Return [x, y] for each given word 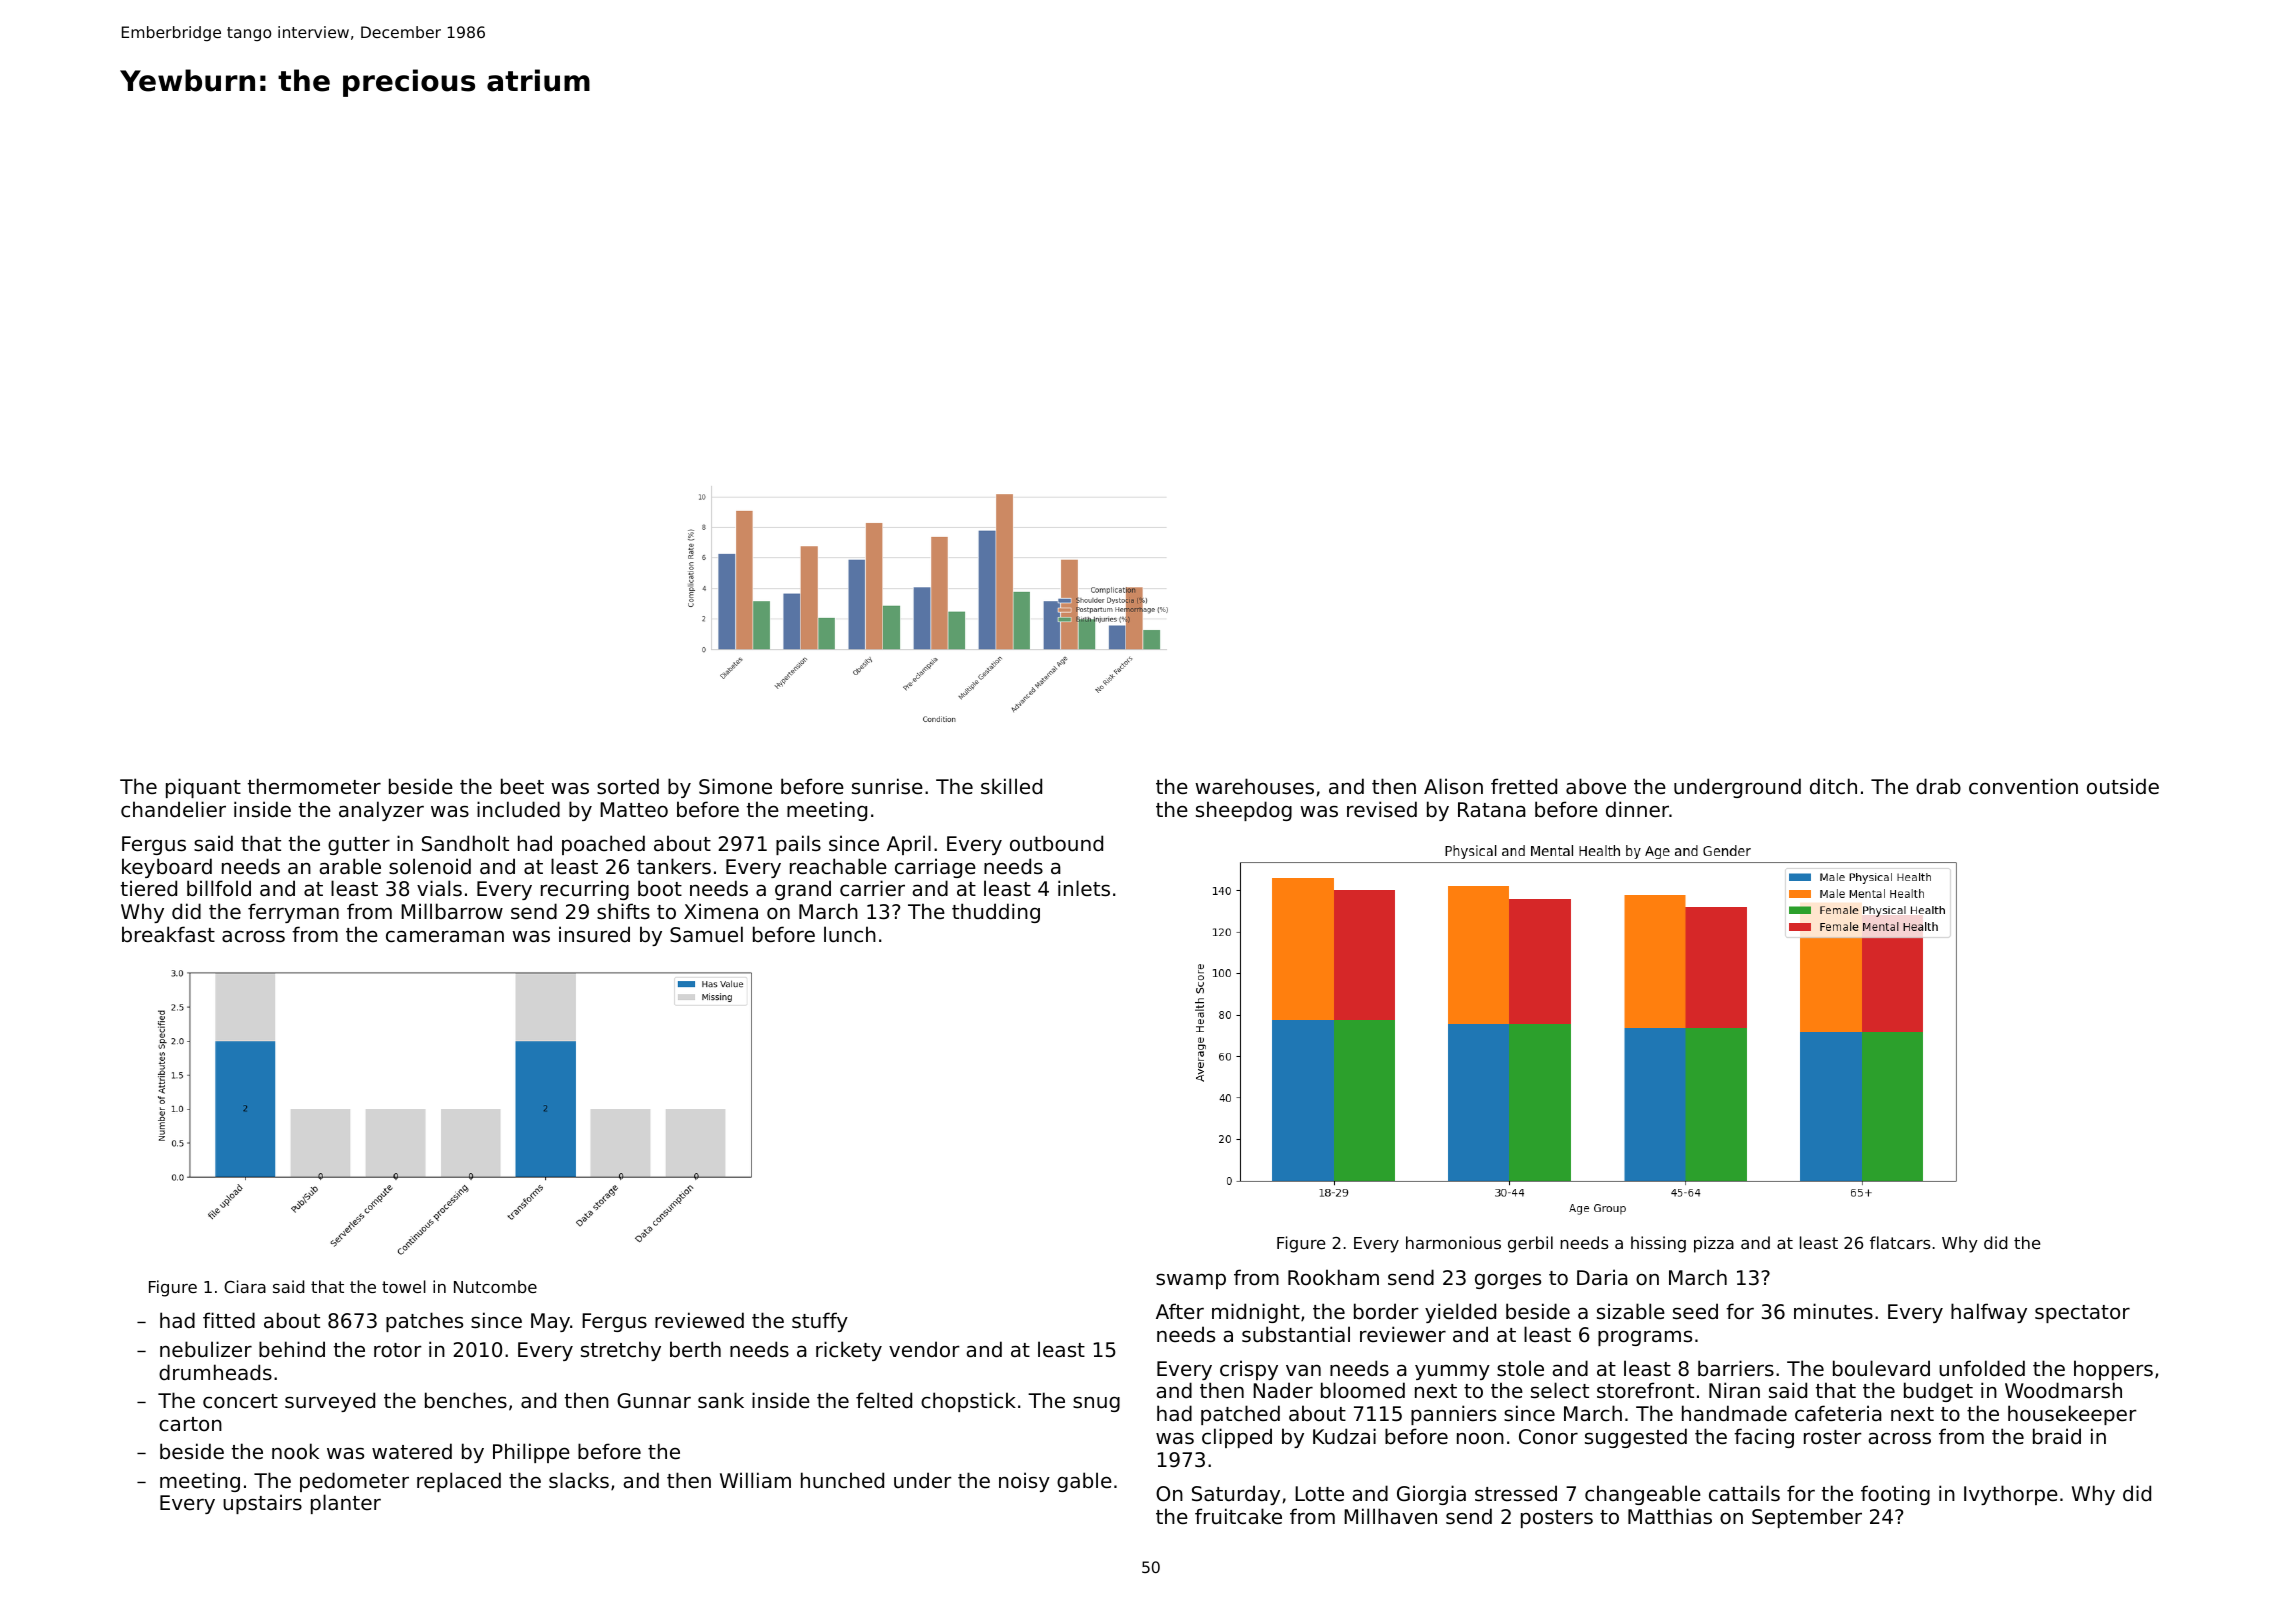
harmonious [1453, 1242]
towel [404, 1286]
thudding [996, 913]
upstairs [262, 1504]
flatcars [1900, 1242]
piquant [203, 788]
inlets [1084, 888]
